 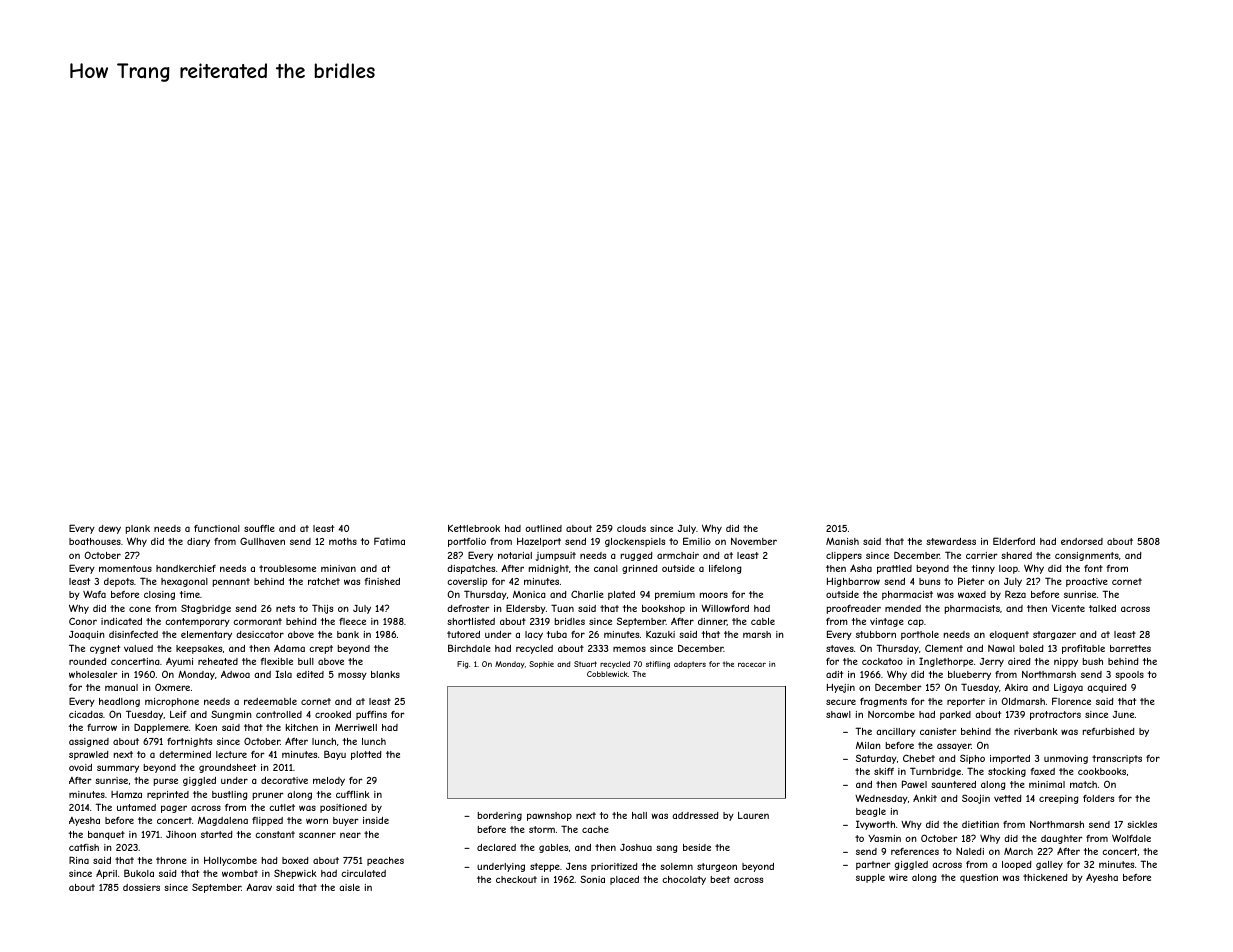 What do you see at coordinates (106, 835) in the page?
I see `banquet` at bounding box center [106, 835].
